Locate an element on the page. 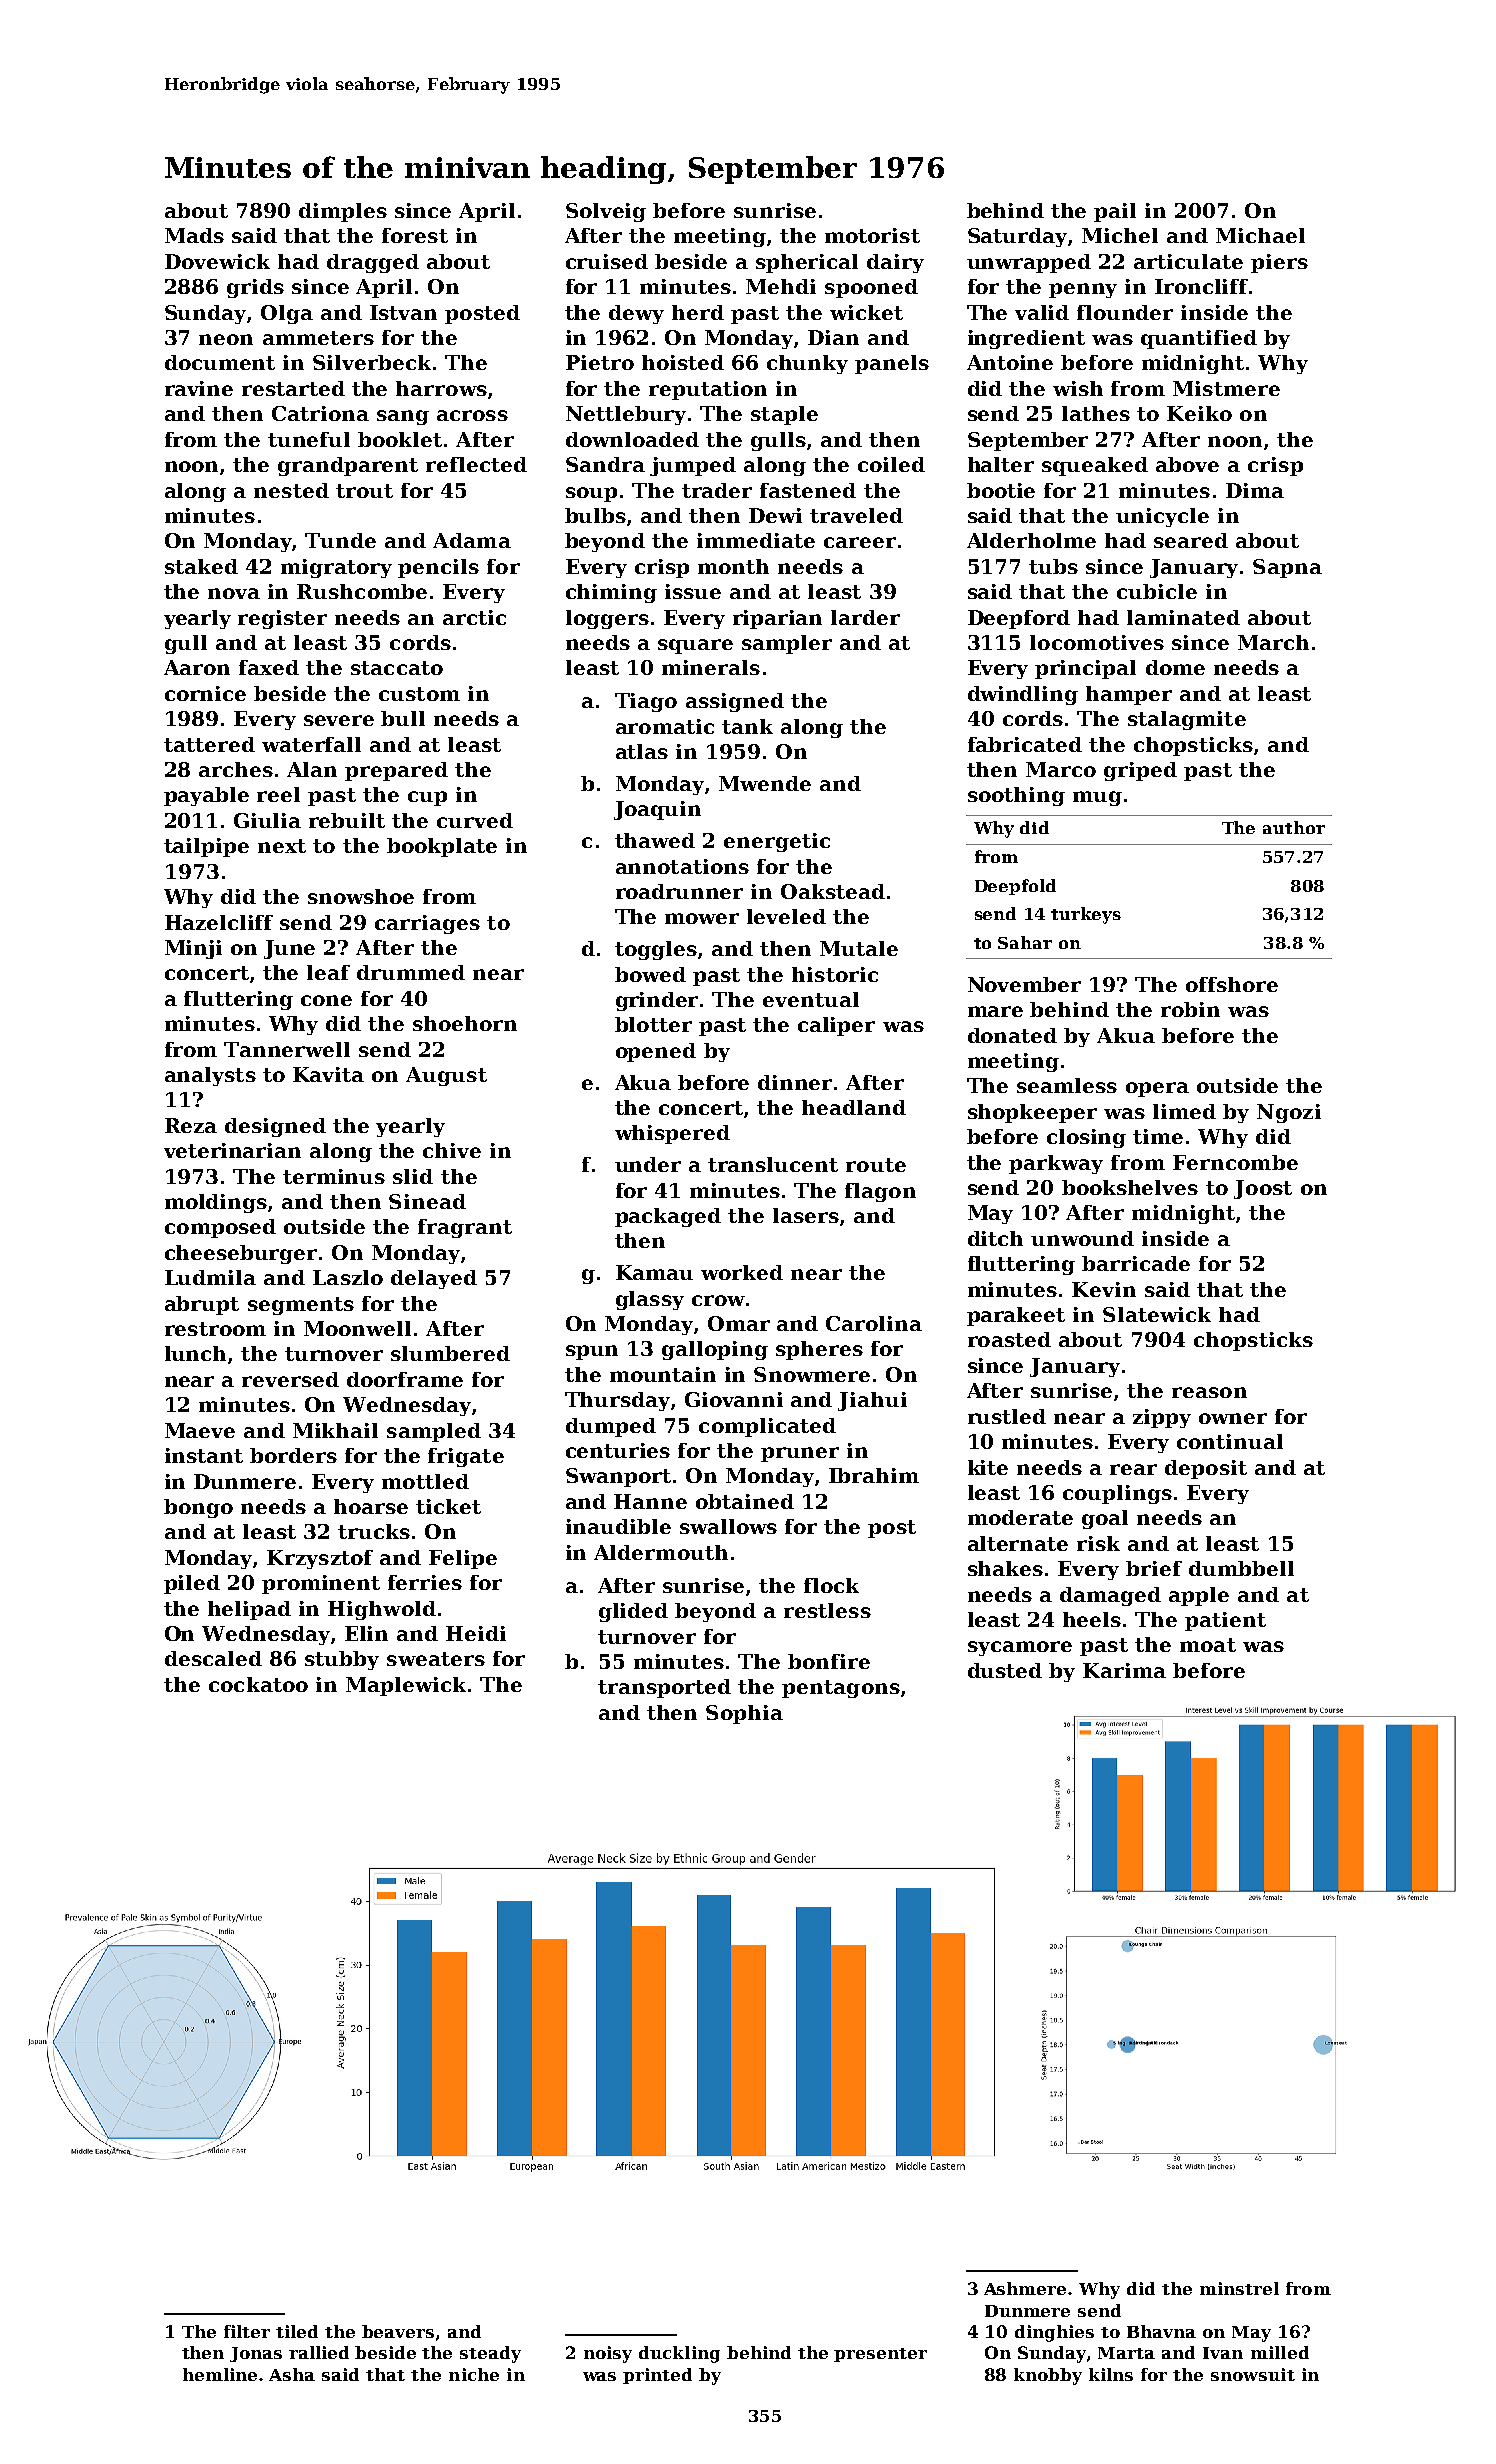  barricade is located at coordinates (1136, 1263).
